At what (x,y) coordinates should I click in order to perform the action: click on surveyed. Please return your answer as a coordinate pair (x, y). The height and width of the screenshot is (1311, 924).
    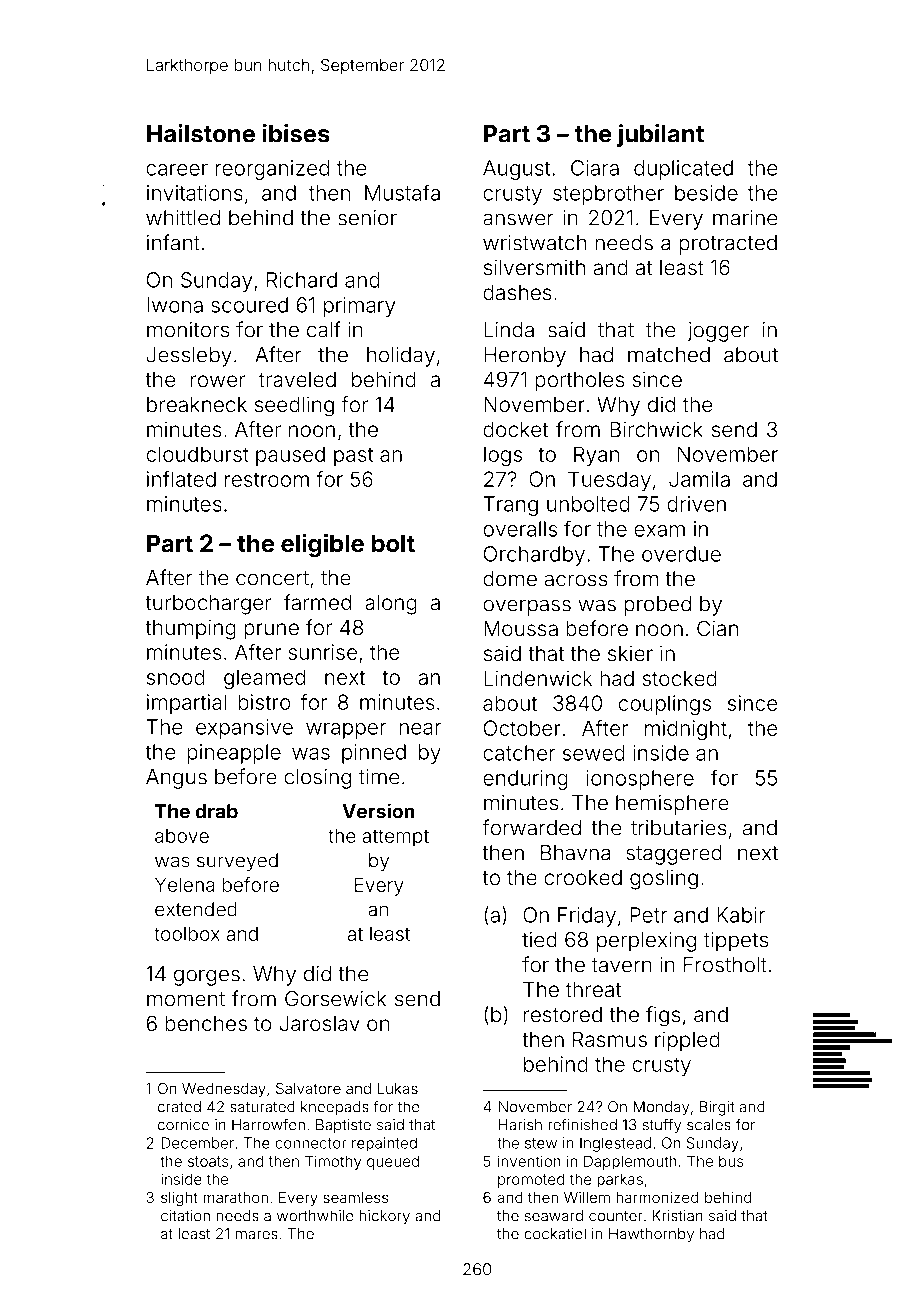
    Looking at the image, I should click on (237, 862).
